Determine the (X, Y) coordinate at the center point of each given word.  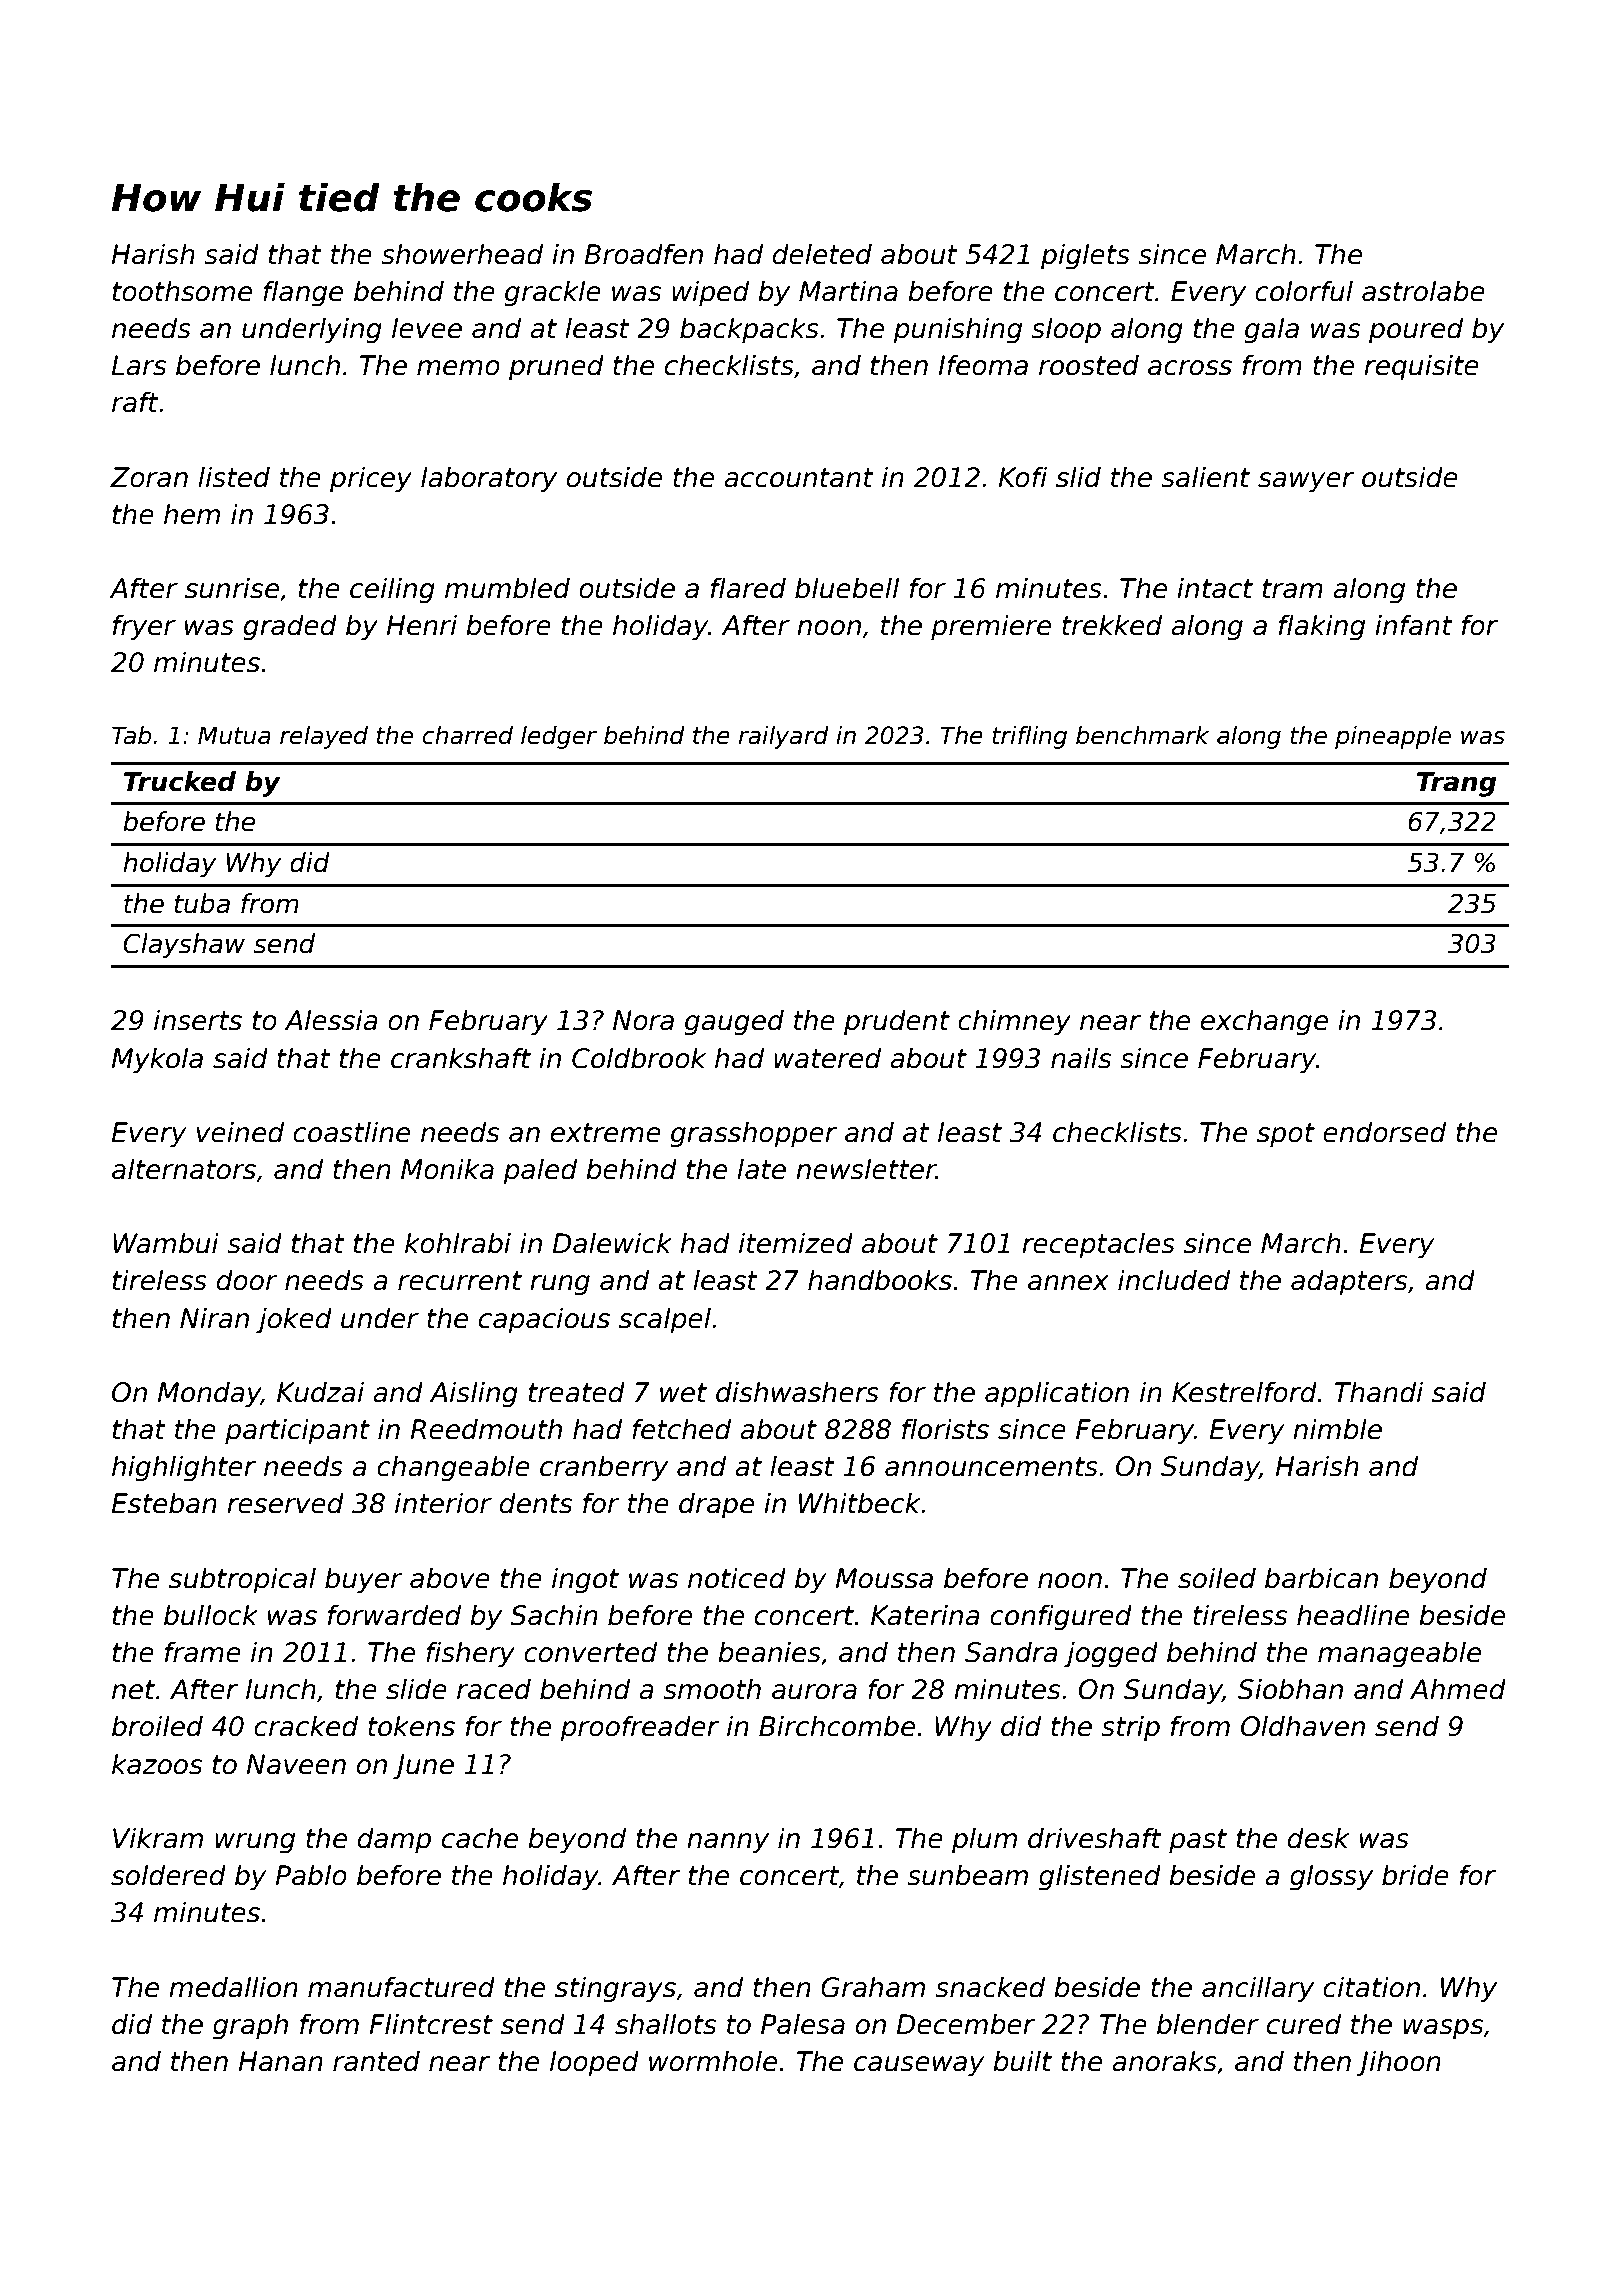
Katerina (925, 1615)
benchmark (1142, 735)
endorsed (1384, 1132)
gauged (734, 1022)
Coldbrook (639, 1058)
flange (303, 293)
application (1057, 1394)
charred (467, 735)
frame (203, 1652)
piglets (1085, 256)
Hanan (280, 2061)
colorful (1304, 291)
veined (240, 1132)
